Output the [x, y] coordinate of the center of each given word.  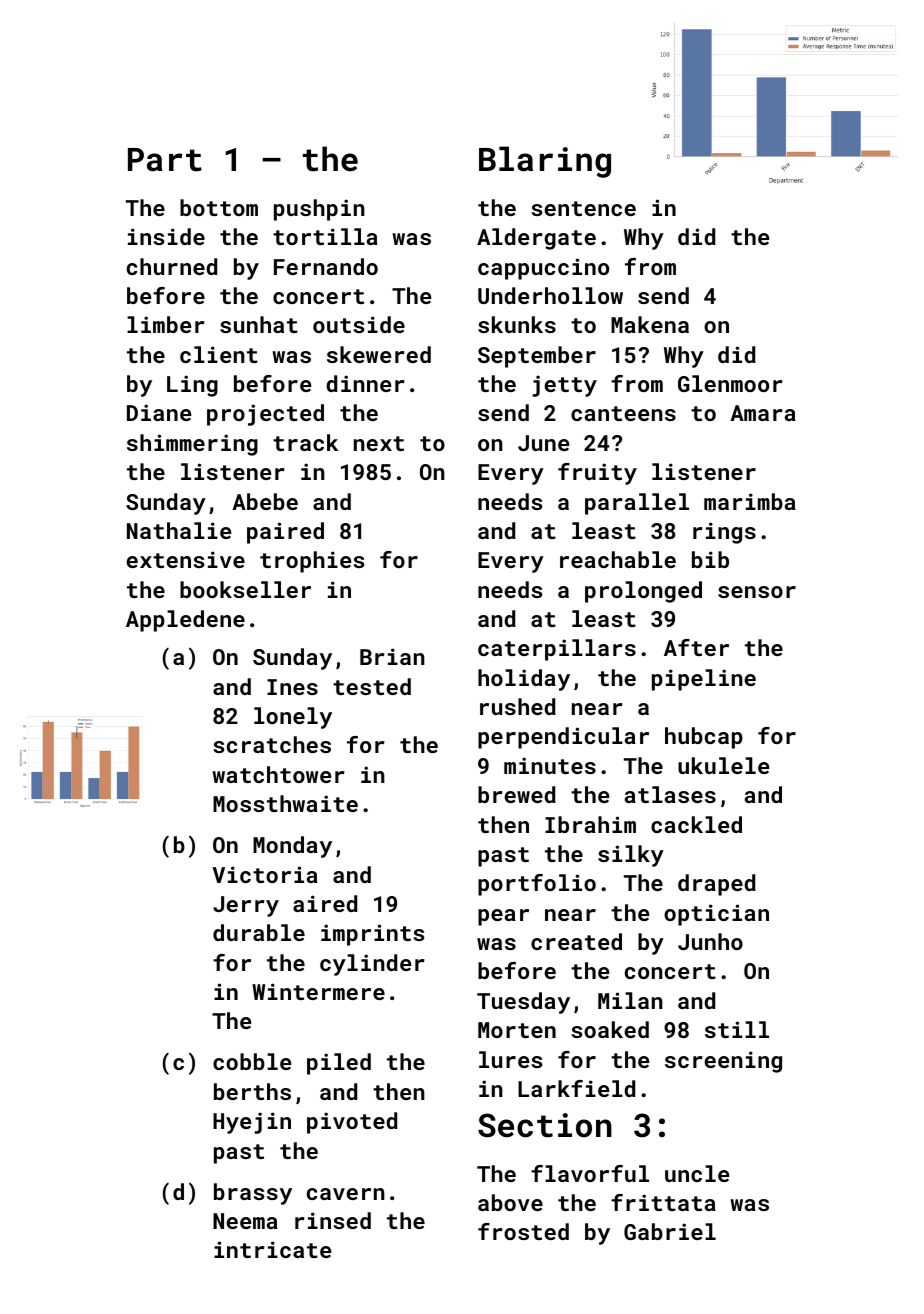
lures [510, 1059]
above [510, 1202]
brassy [253, 1194]
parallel [637, 504]
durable [259, 932]
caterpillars [557, 650]
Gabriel [670, 1231]
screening [723, 1062]
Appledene [185, 621]
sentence [583, 208]
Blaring [545, 162]
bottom [219, 207]
